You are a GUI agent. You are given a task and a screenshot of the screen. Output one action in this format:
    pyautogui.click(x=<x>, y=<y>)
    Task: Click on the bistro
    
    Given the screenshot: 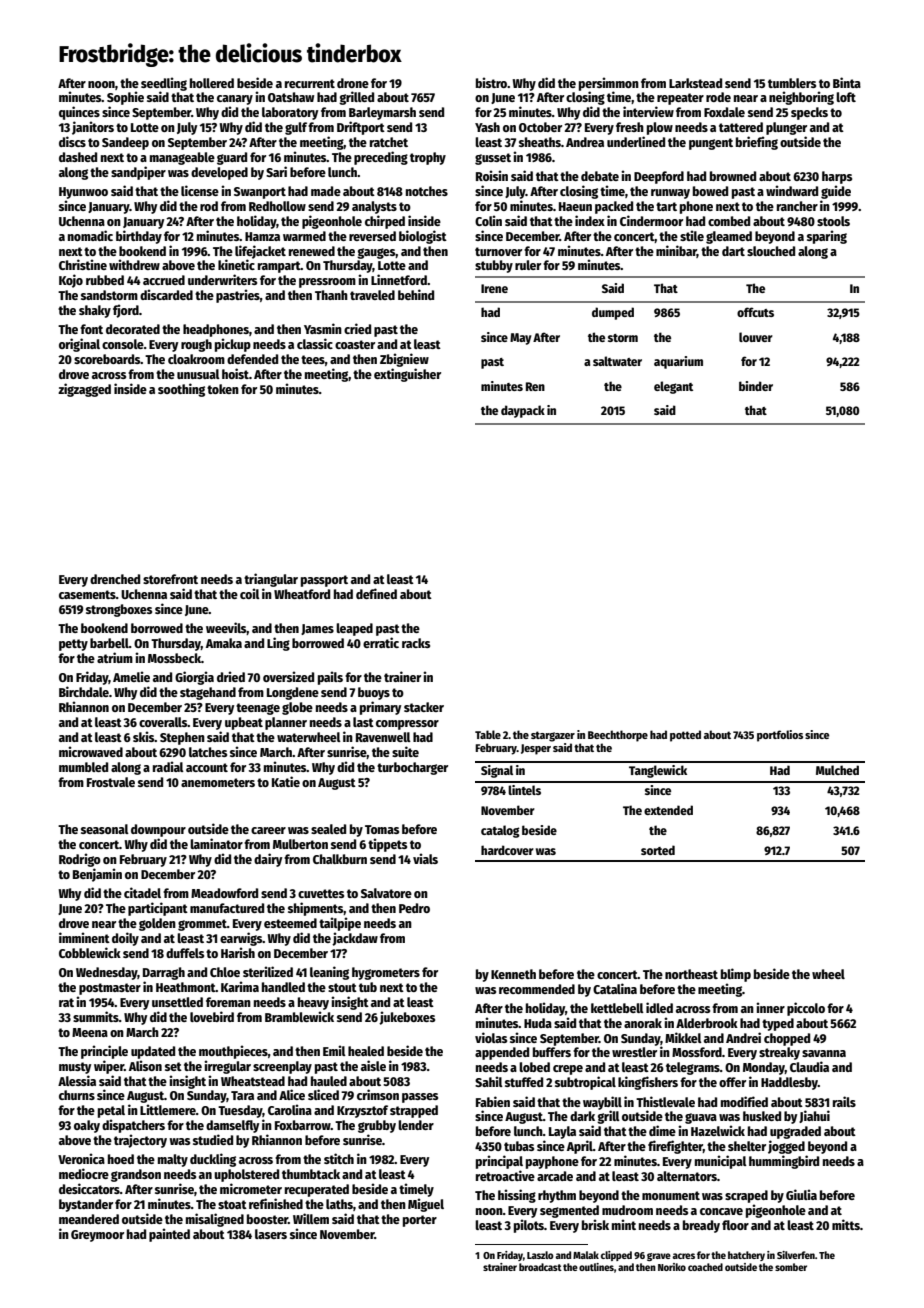 What is the action you would take?
    pyautogui.click(x=491, y=82)
